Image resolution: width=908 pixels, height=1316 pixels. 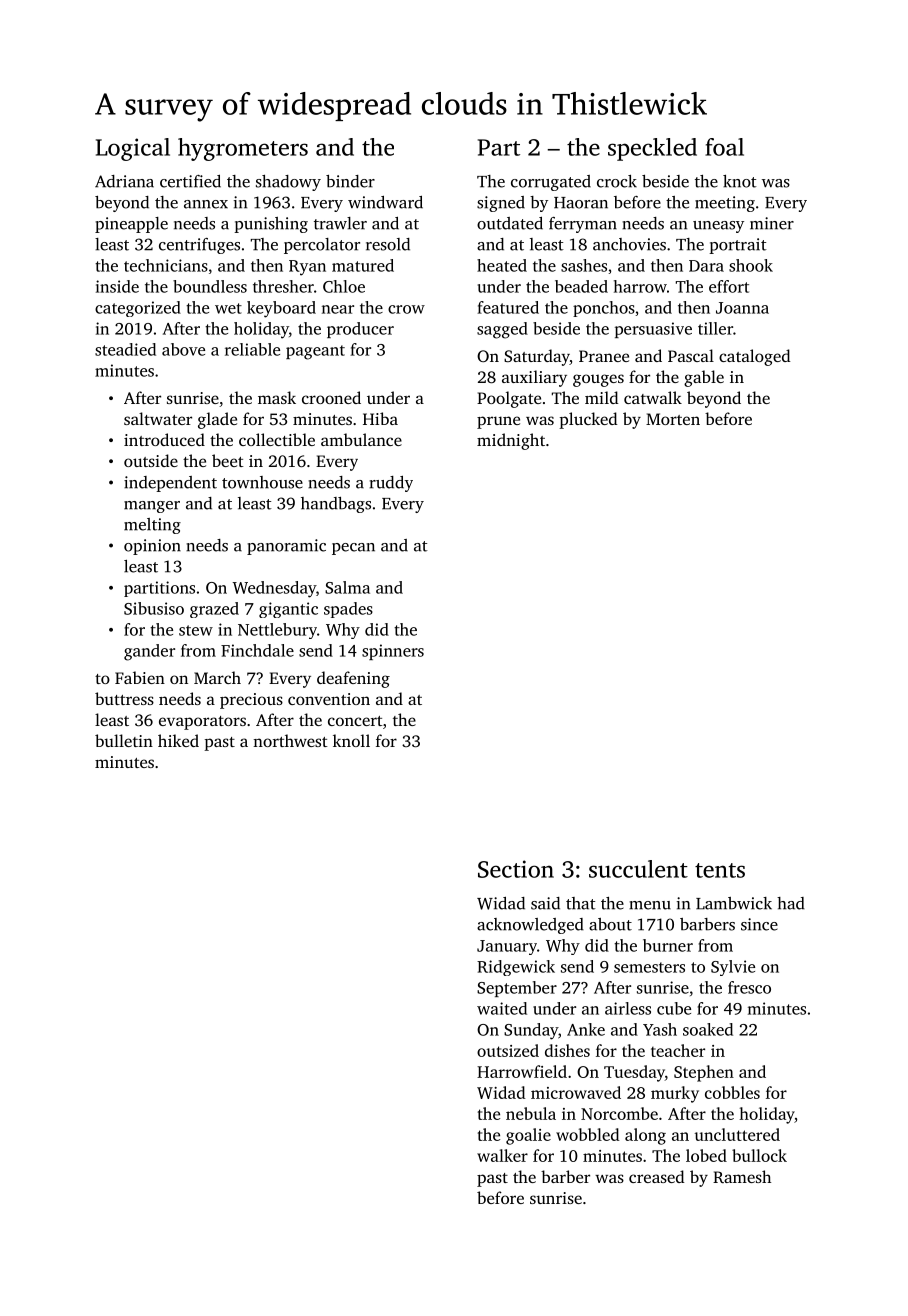 I want to click on hygrometers, so click(x=243, y=149).
